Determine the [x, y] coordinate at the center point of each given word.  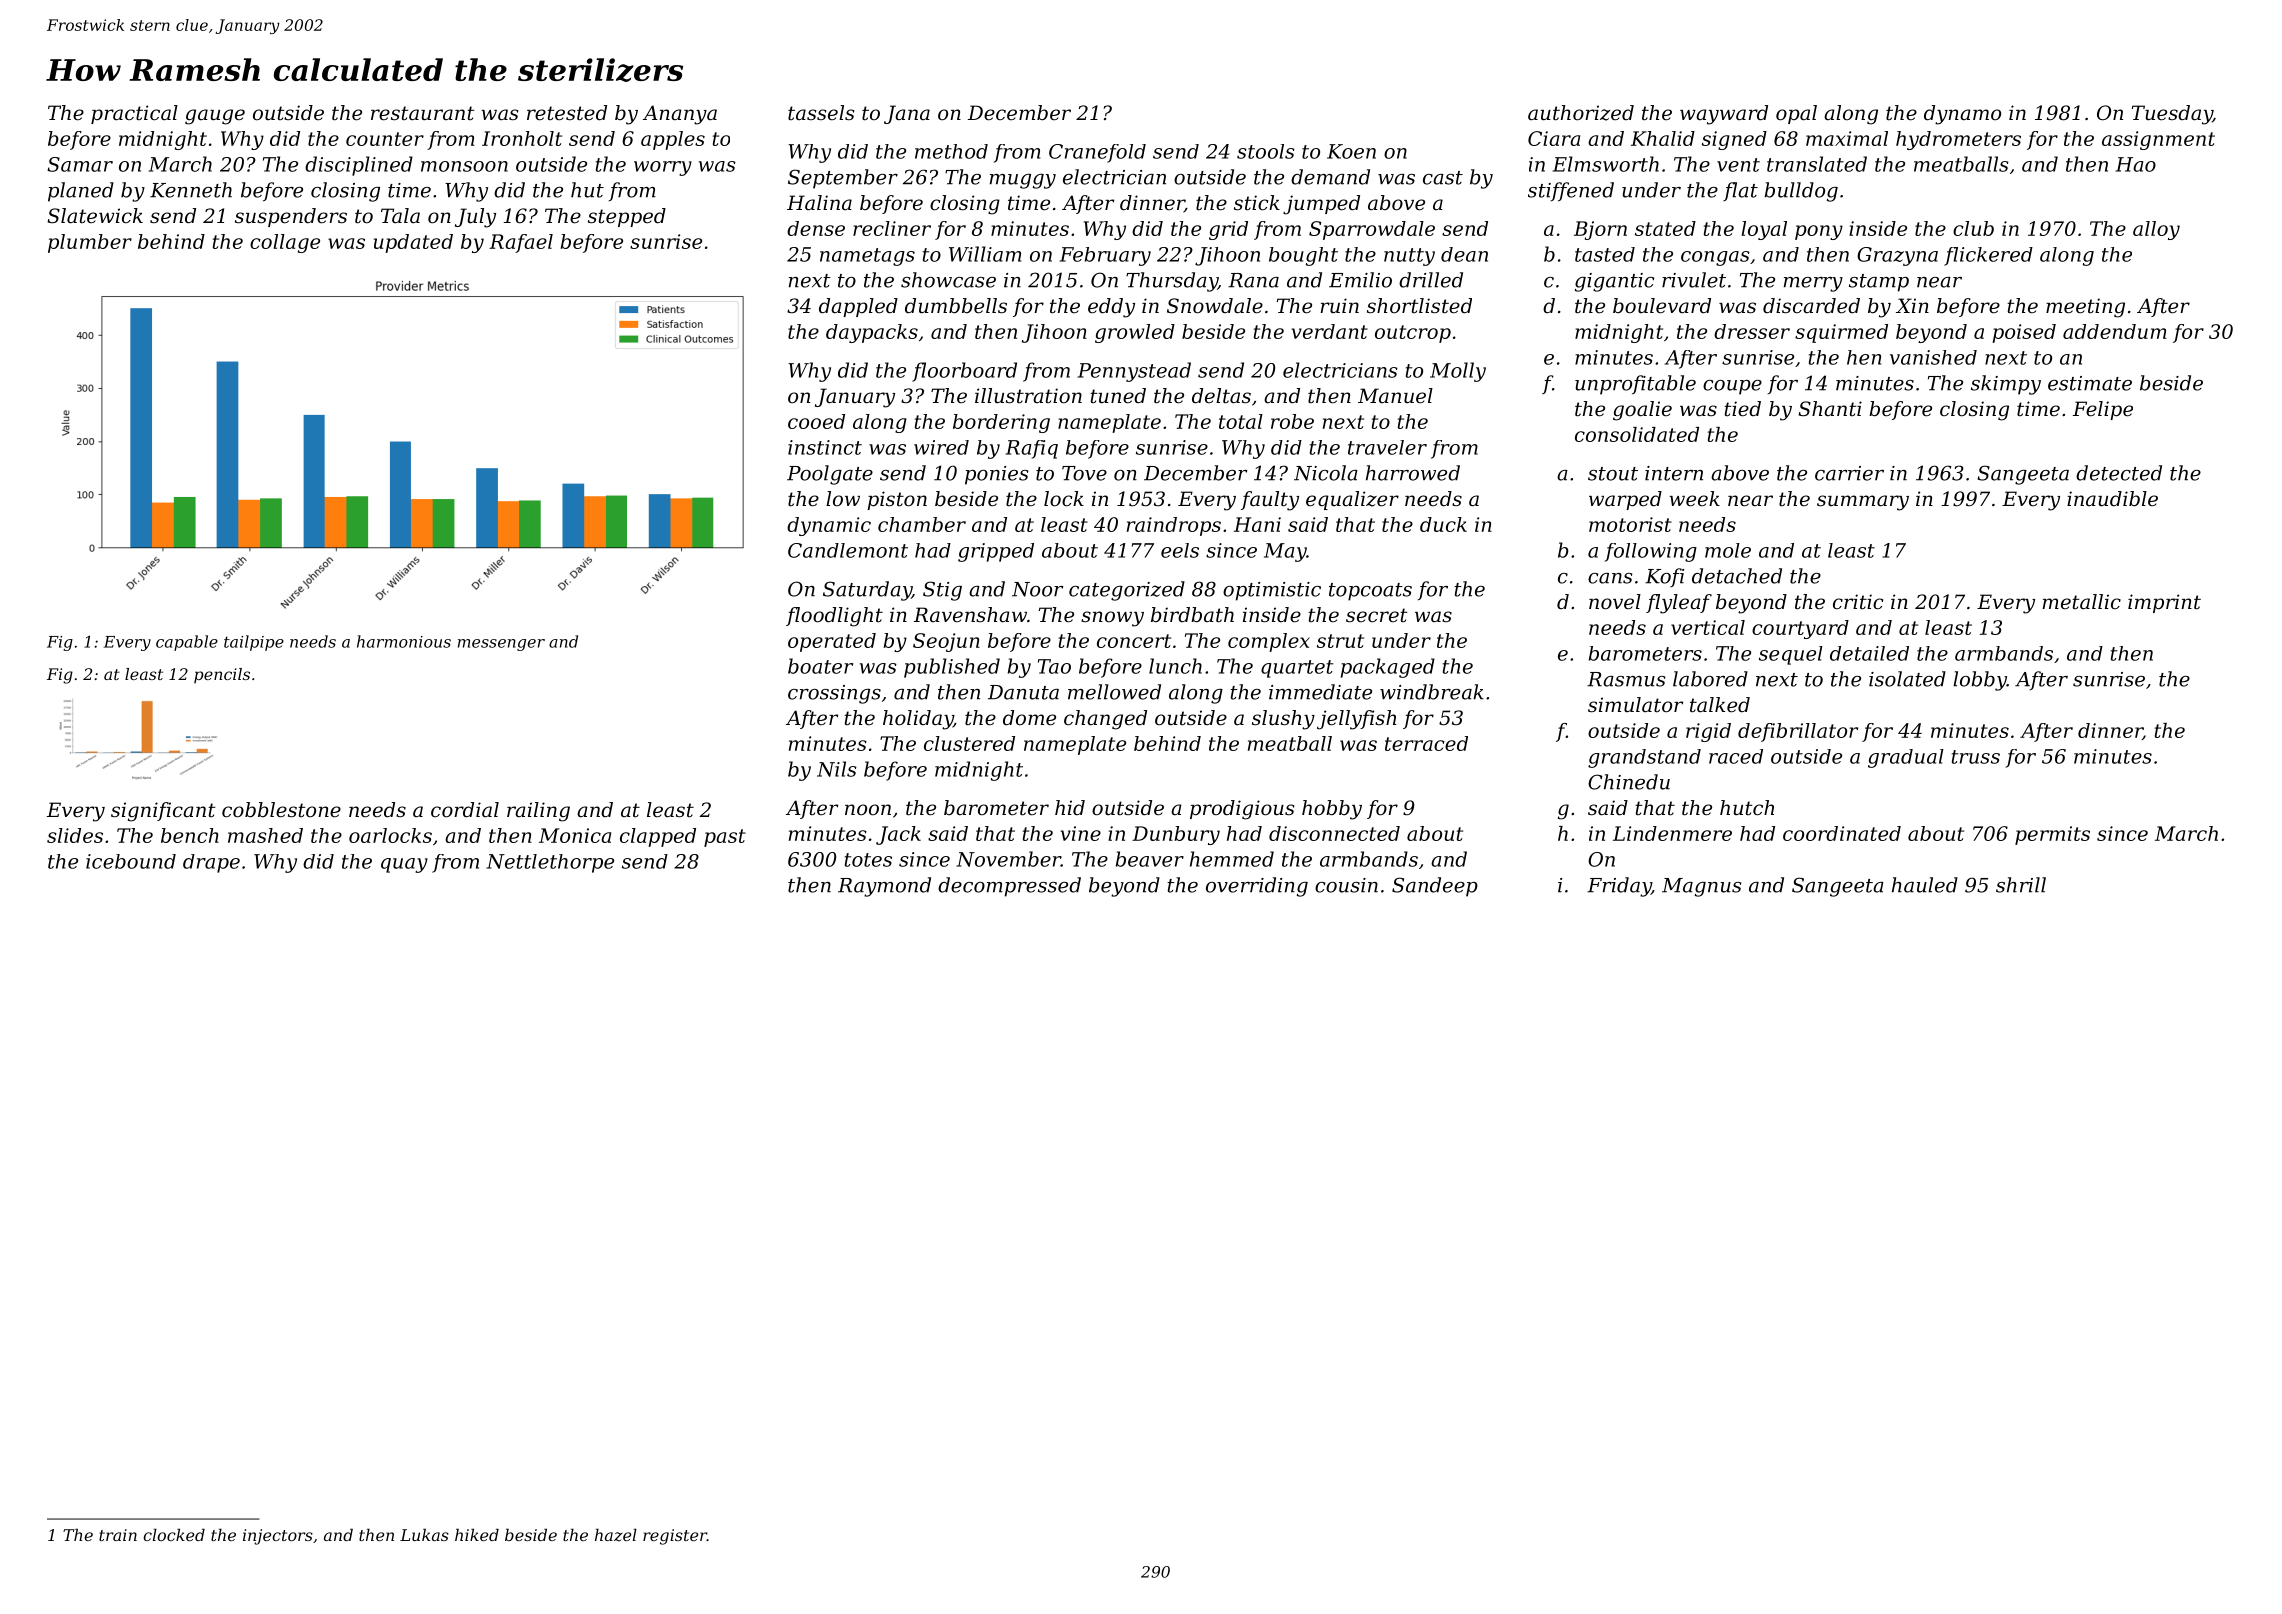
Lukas [424, 1535]
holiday [918, 720]
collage [285, 243]
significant [163, 812]
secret [1376, 615]
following [1651, 552]
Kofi [1664, 577]
